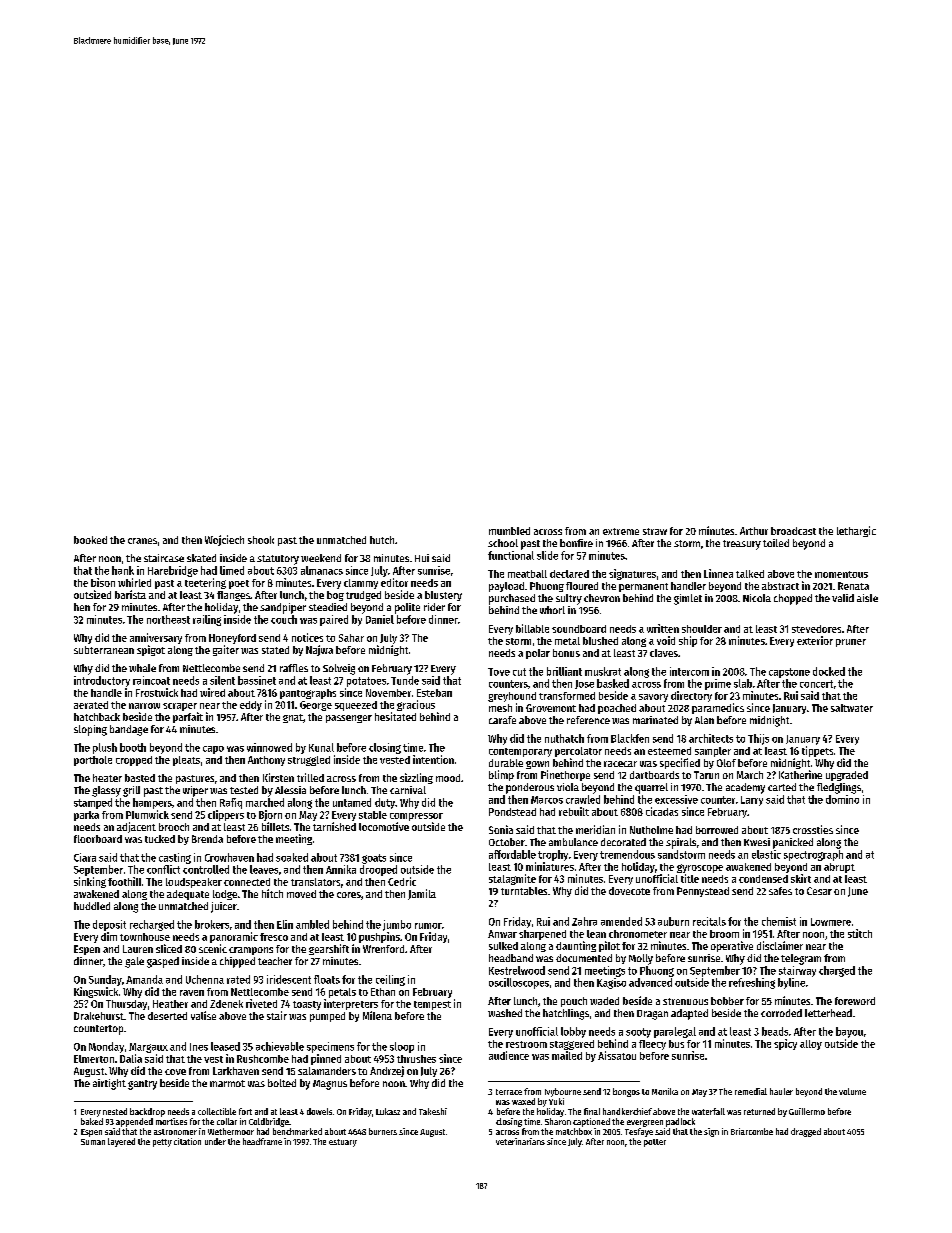  Describe the element at coordinates (520, 1141) in the screenshot. I see `veterinarians` at that location.
